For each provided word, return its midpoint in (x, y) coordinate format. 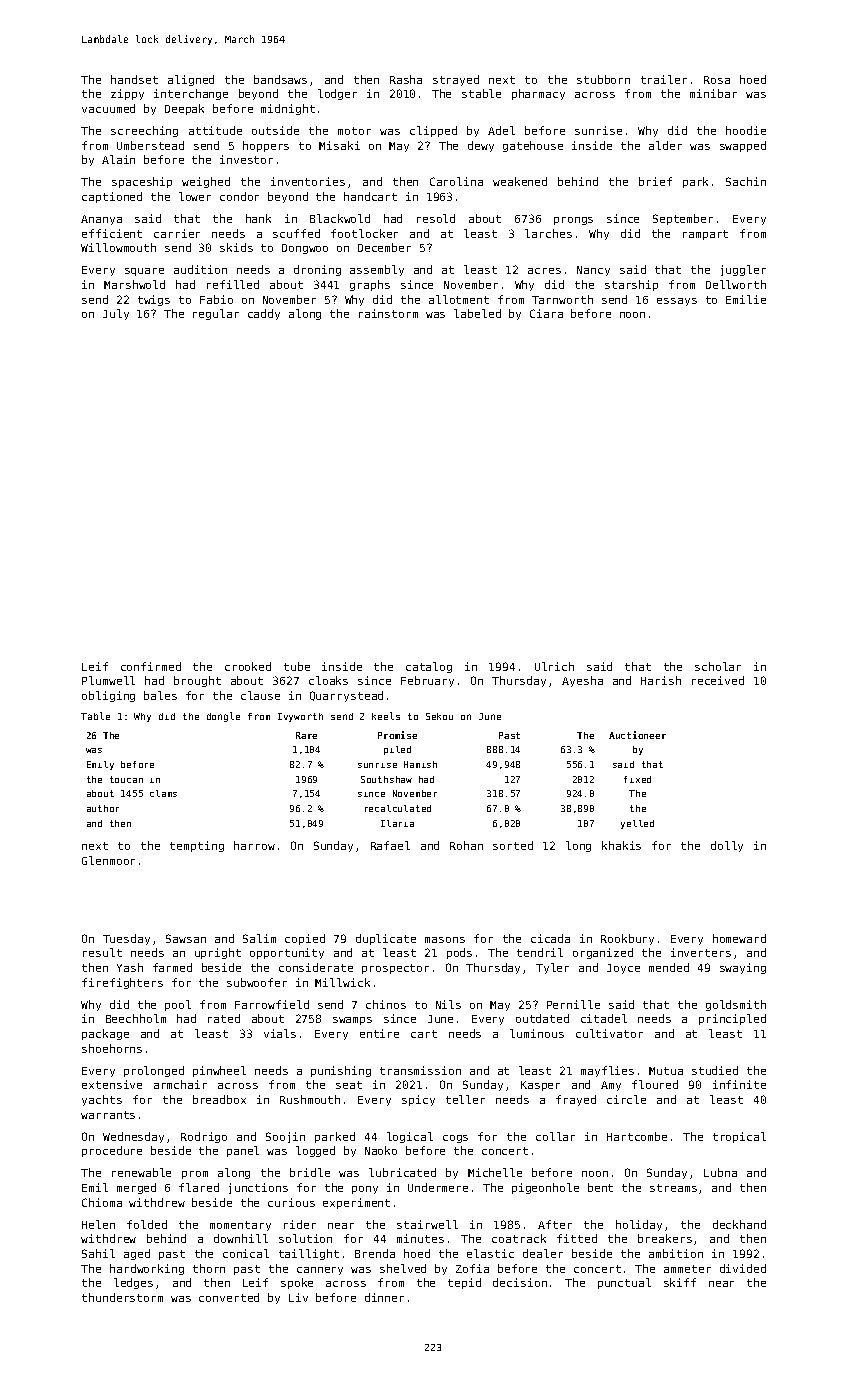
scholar (718, 666)
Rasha (406, 79)
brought (197, 681)
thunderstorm (122, 1297)
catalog (429, 667)
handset (134, 79)
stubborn (603, 79)
